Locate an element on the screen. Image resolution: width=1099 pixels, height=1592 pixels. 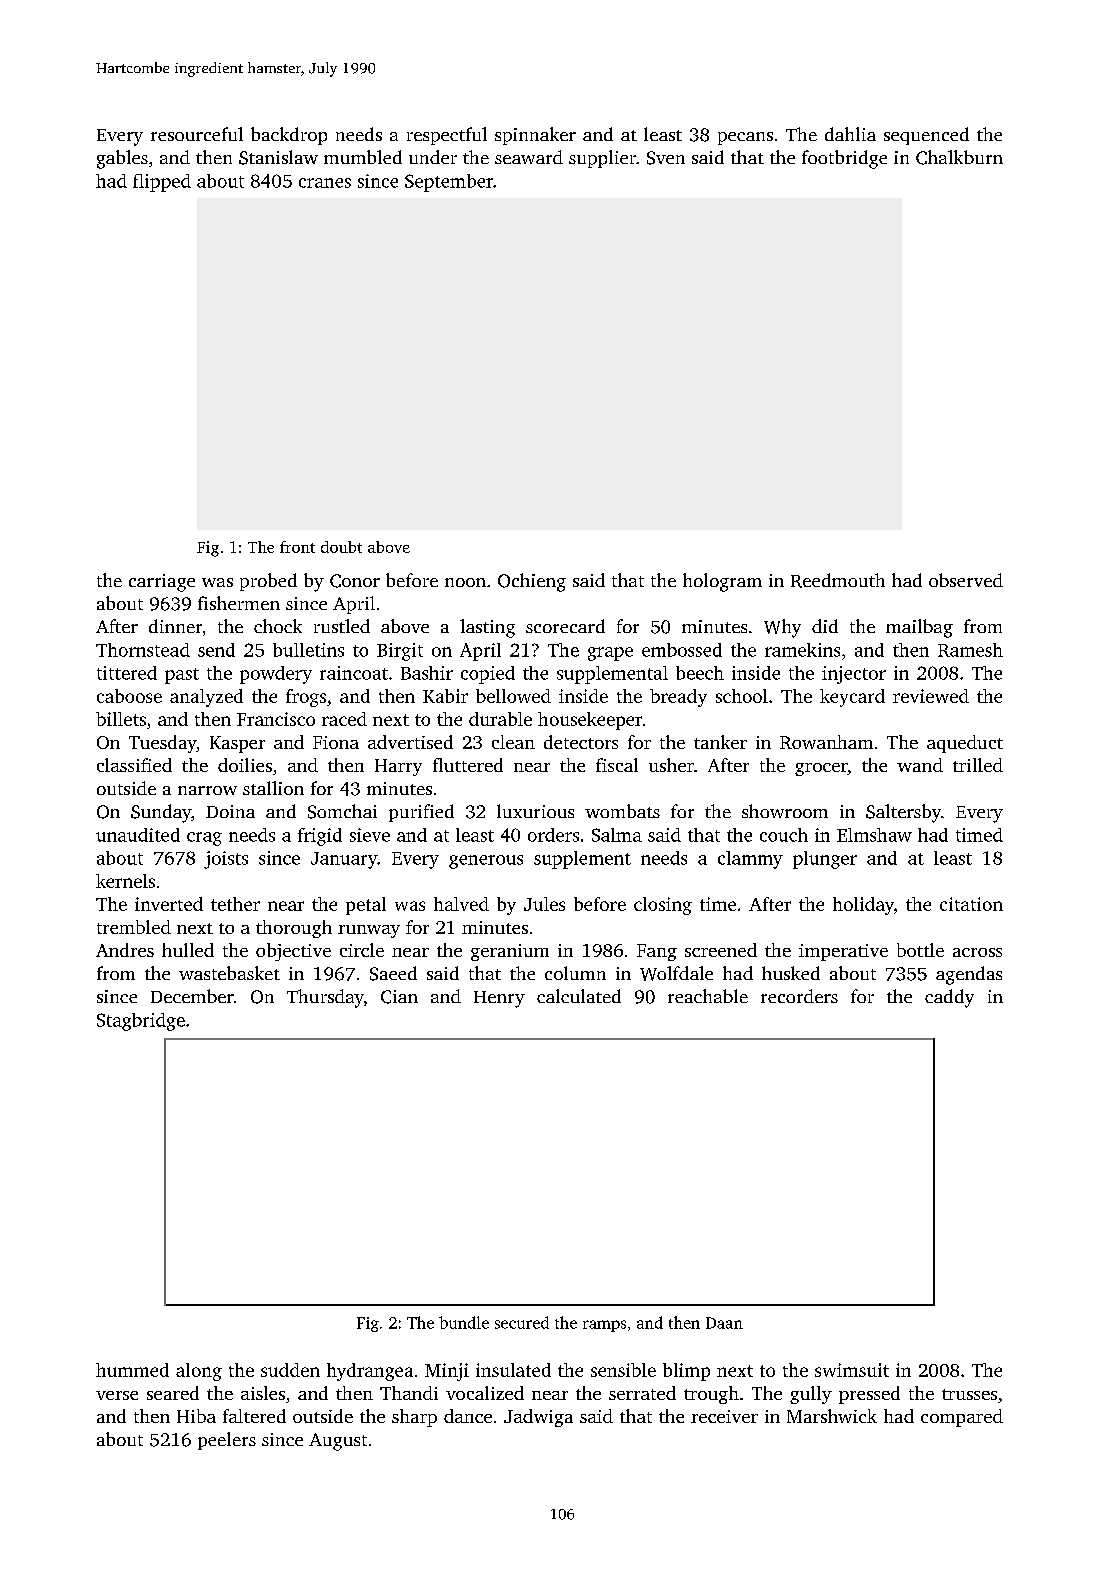
Reedmouth is located at coordinates (838, 580).
